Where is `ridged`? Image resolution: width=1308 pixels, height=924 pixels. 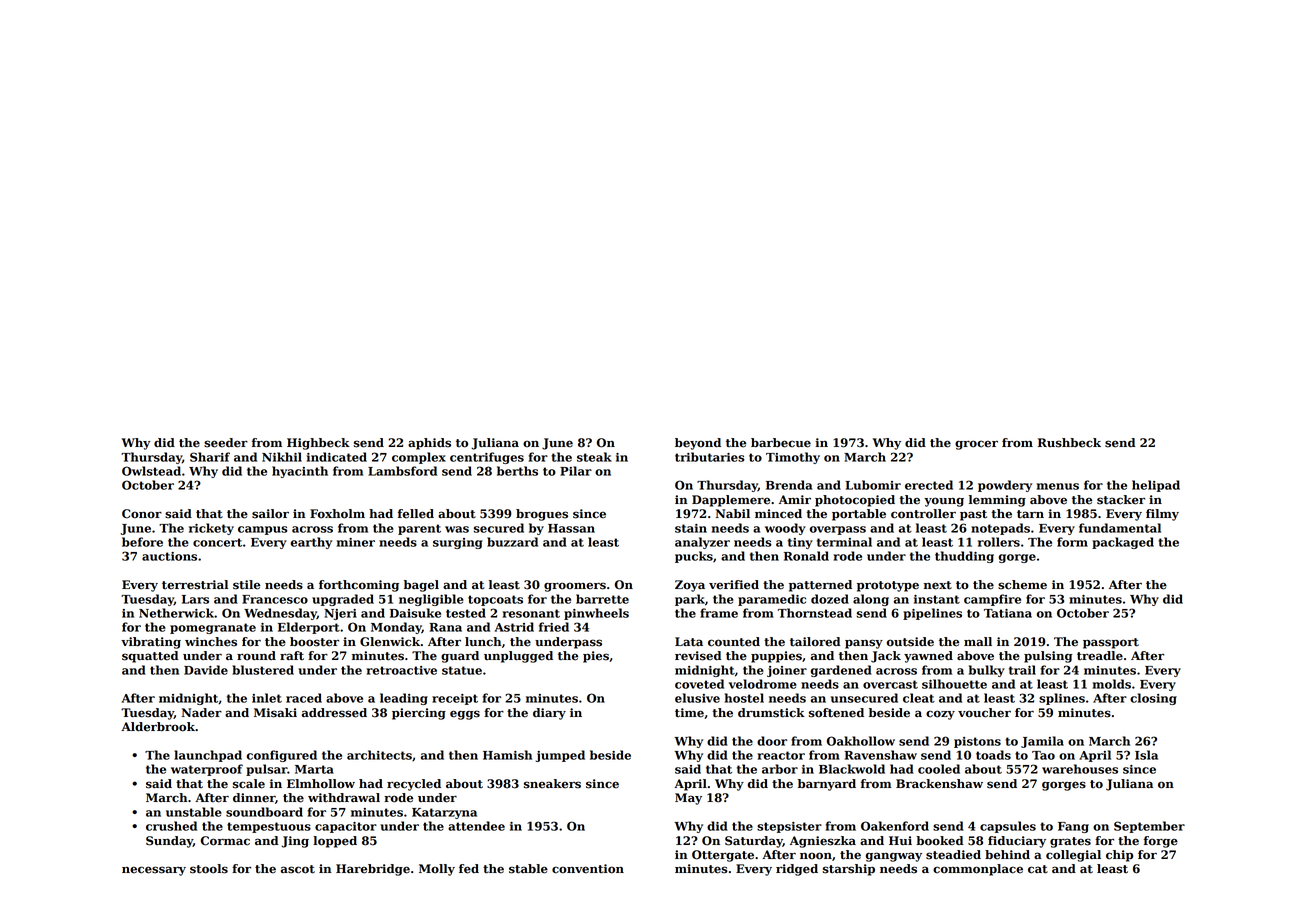 ridged is located at coordinates (797, 870).
